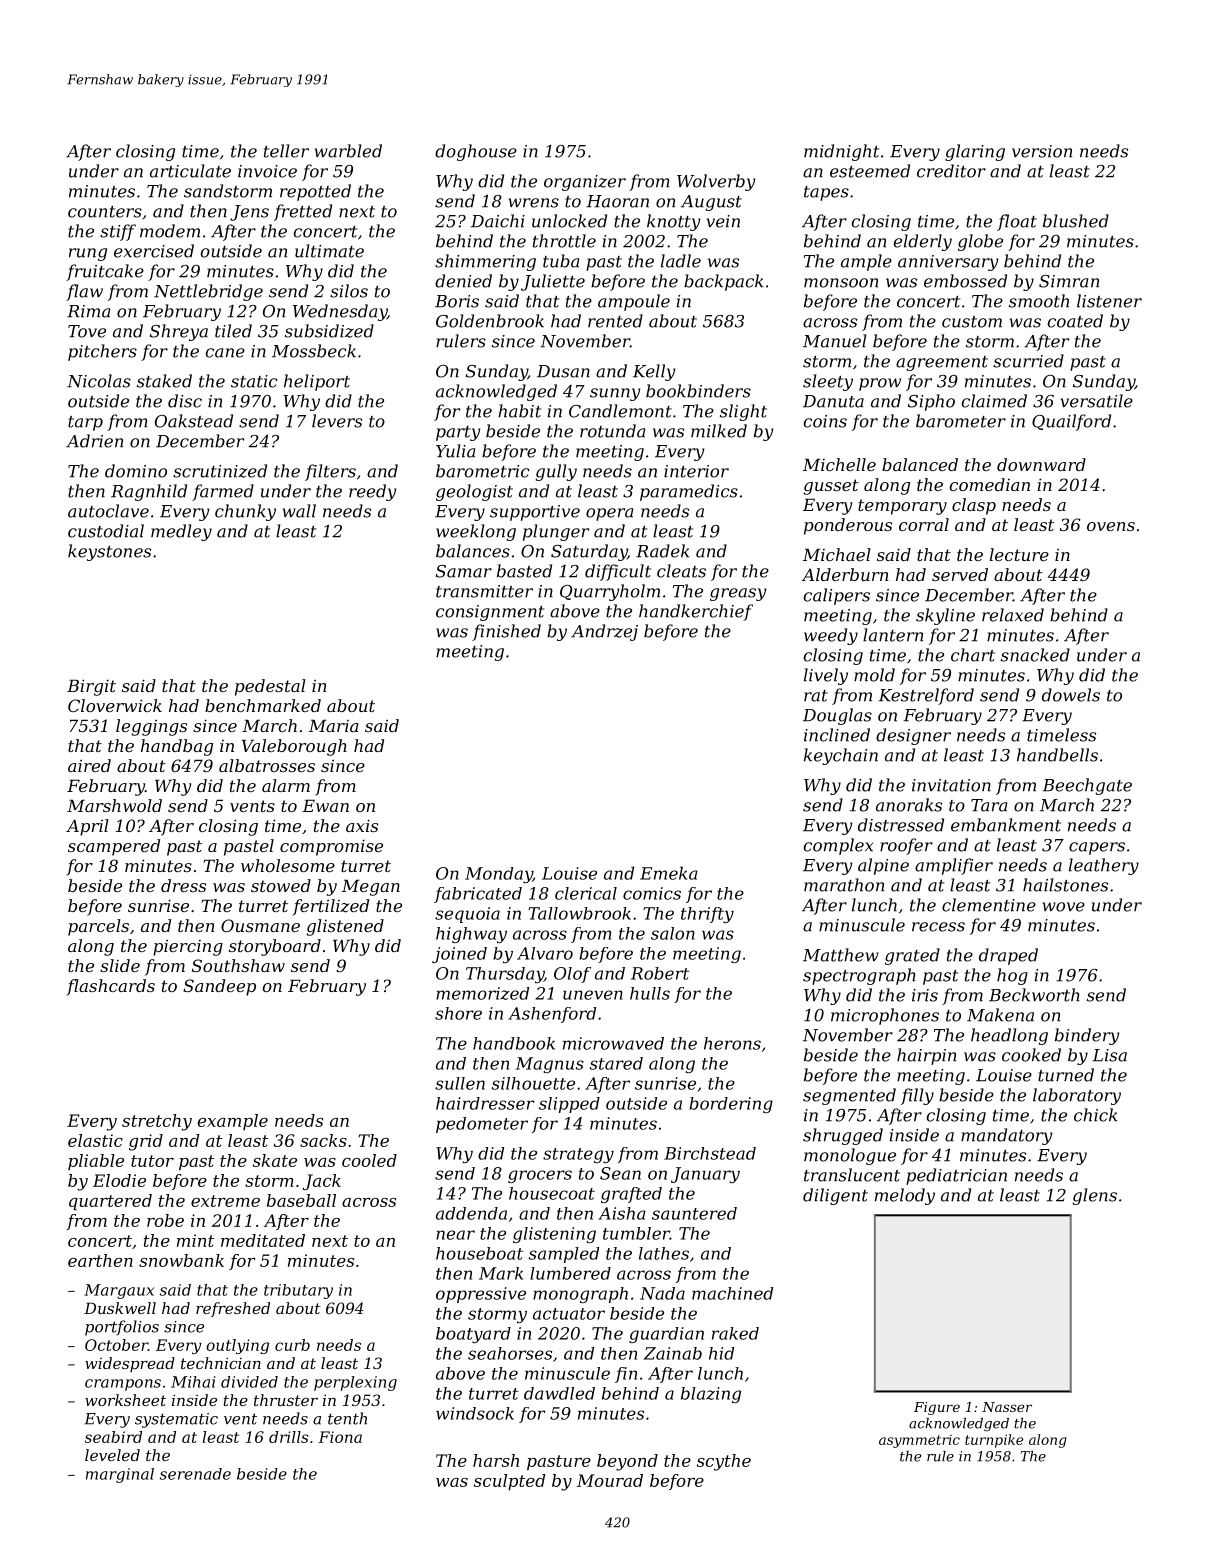  What do you see at coordinates (837, 596) in the screenshot?
I see `calipers` at bounding box center [837, 596].
